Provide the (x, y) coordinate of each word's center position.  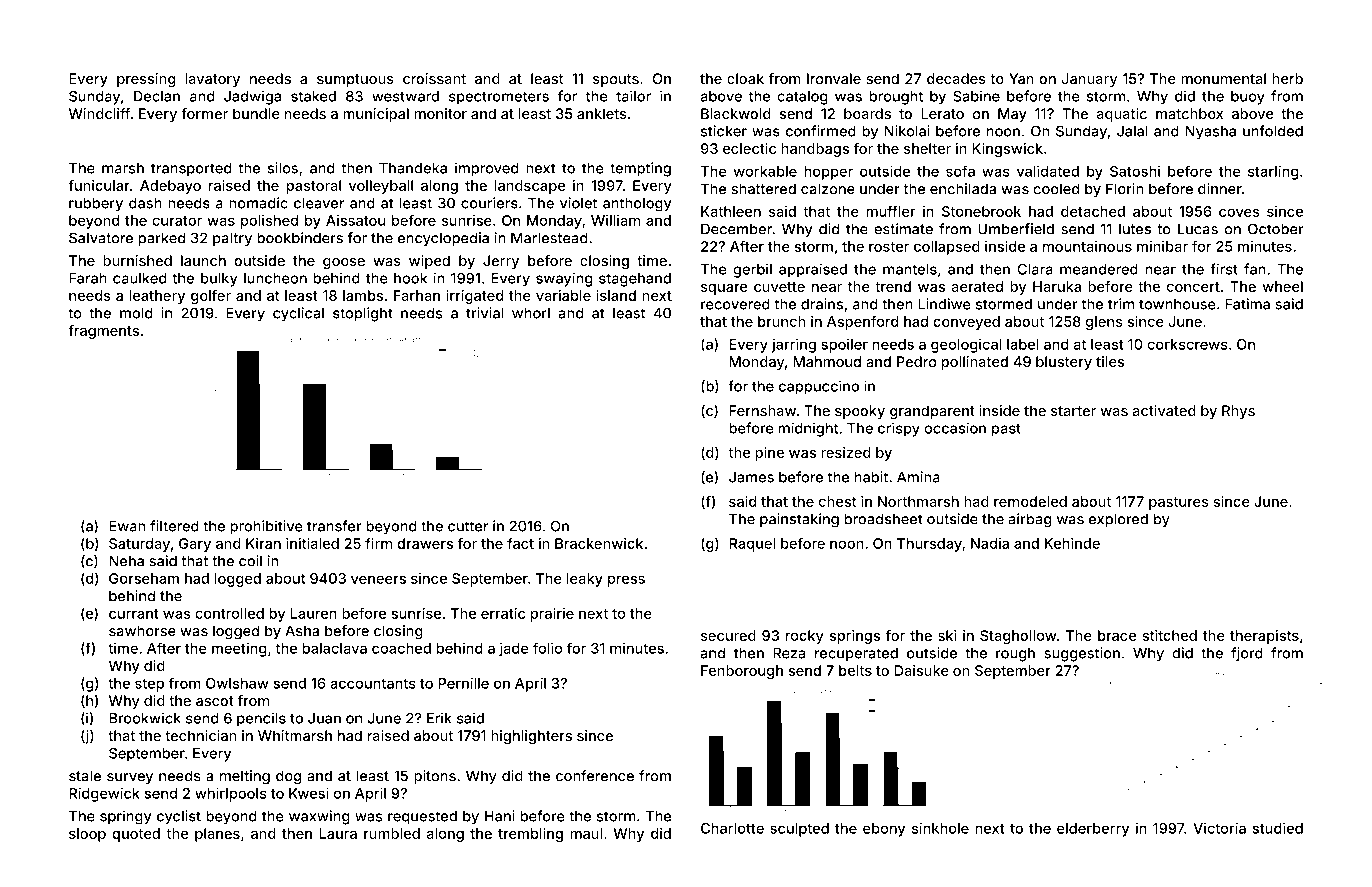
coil (250, 561)
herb (1287, 78)
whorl (531, 313)
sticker (724, 131)
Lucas (1198, 229)
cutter (468, 526)
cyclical (298, 314)
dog (288, 777)
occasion (955, 428)
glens (1104, 323)
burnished (137, 260)
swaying (564, 279)
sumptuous (355, 80)
